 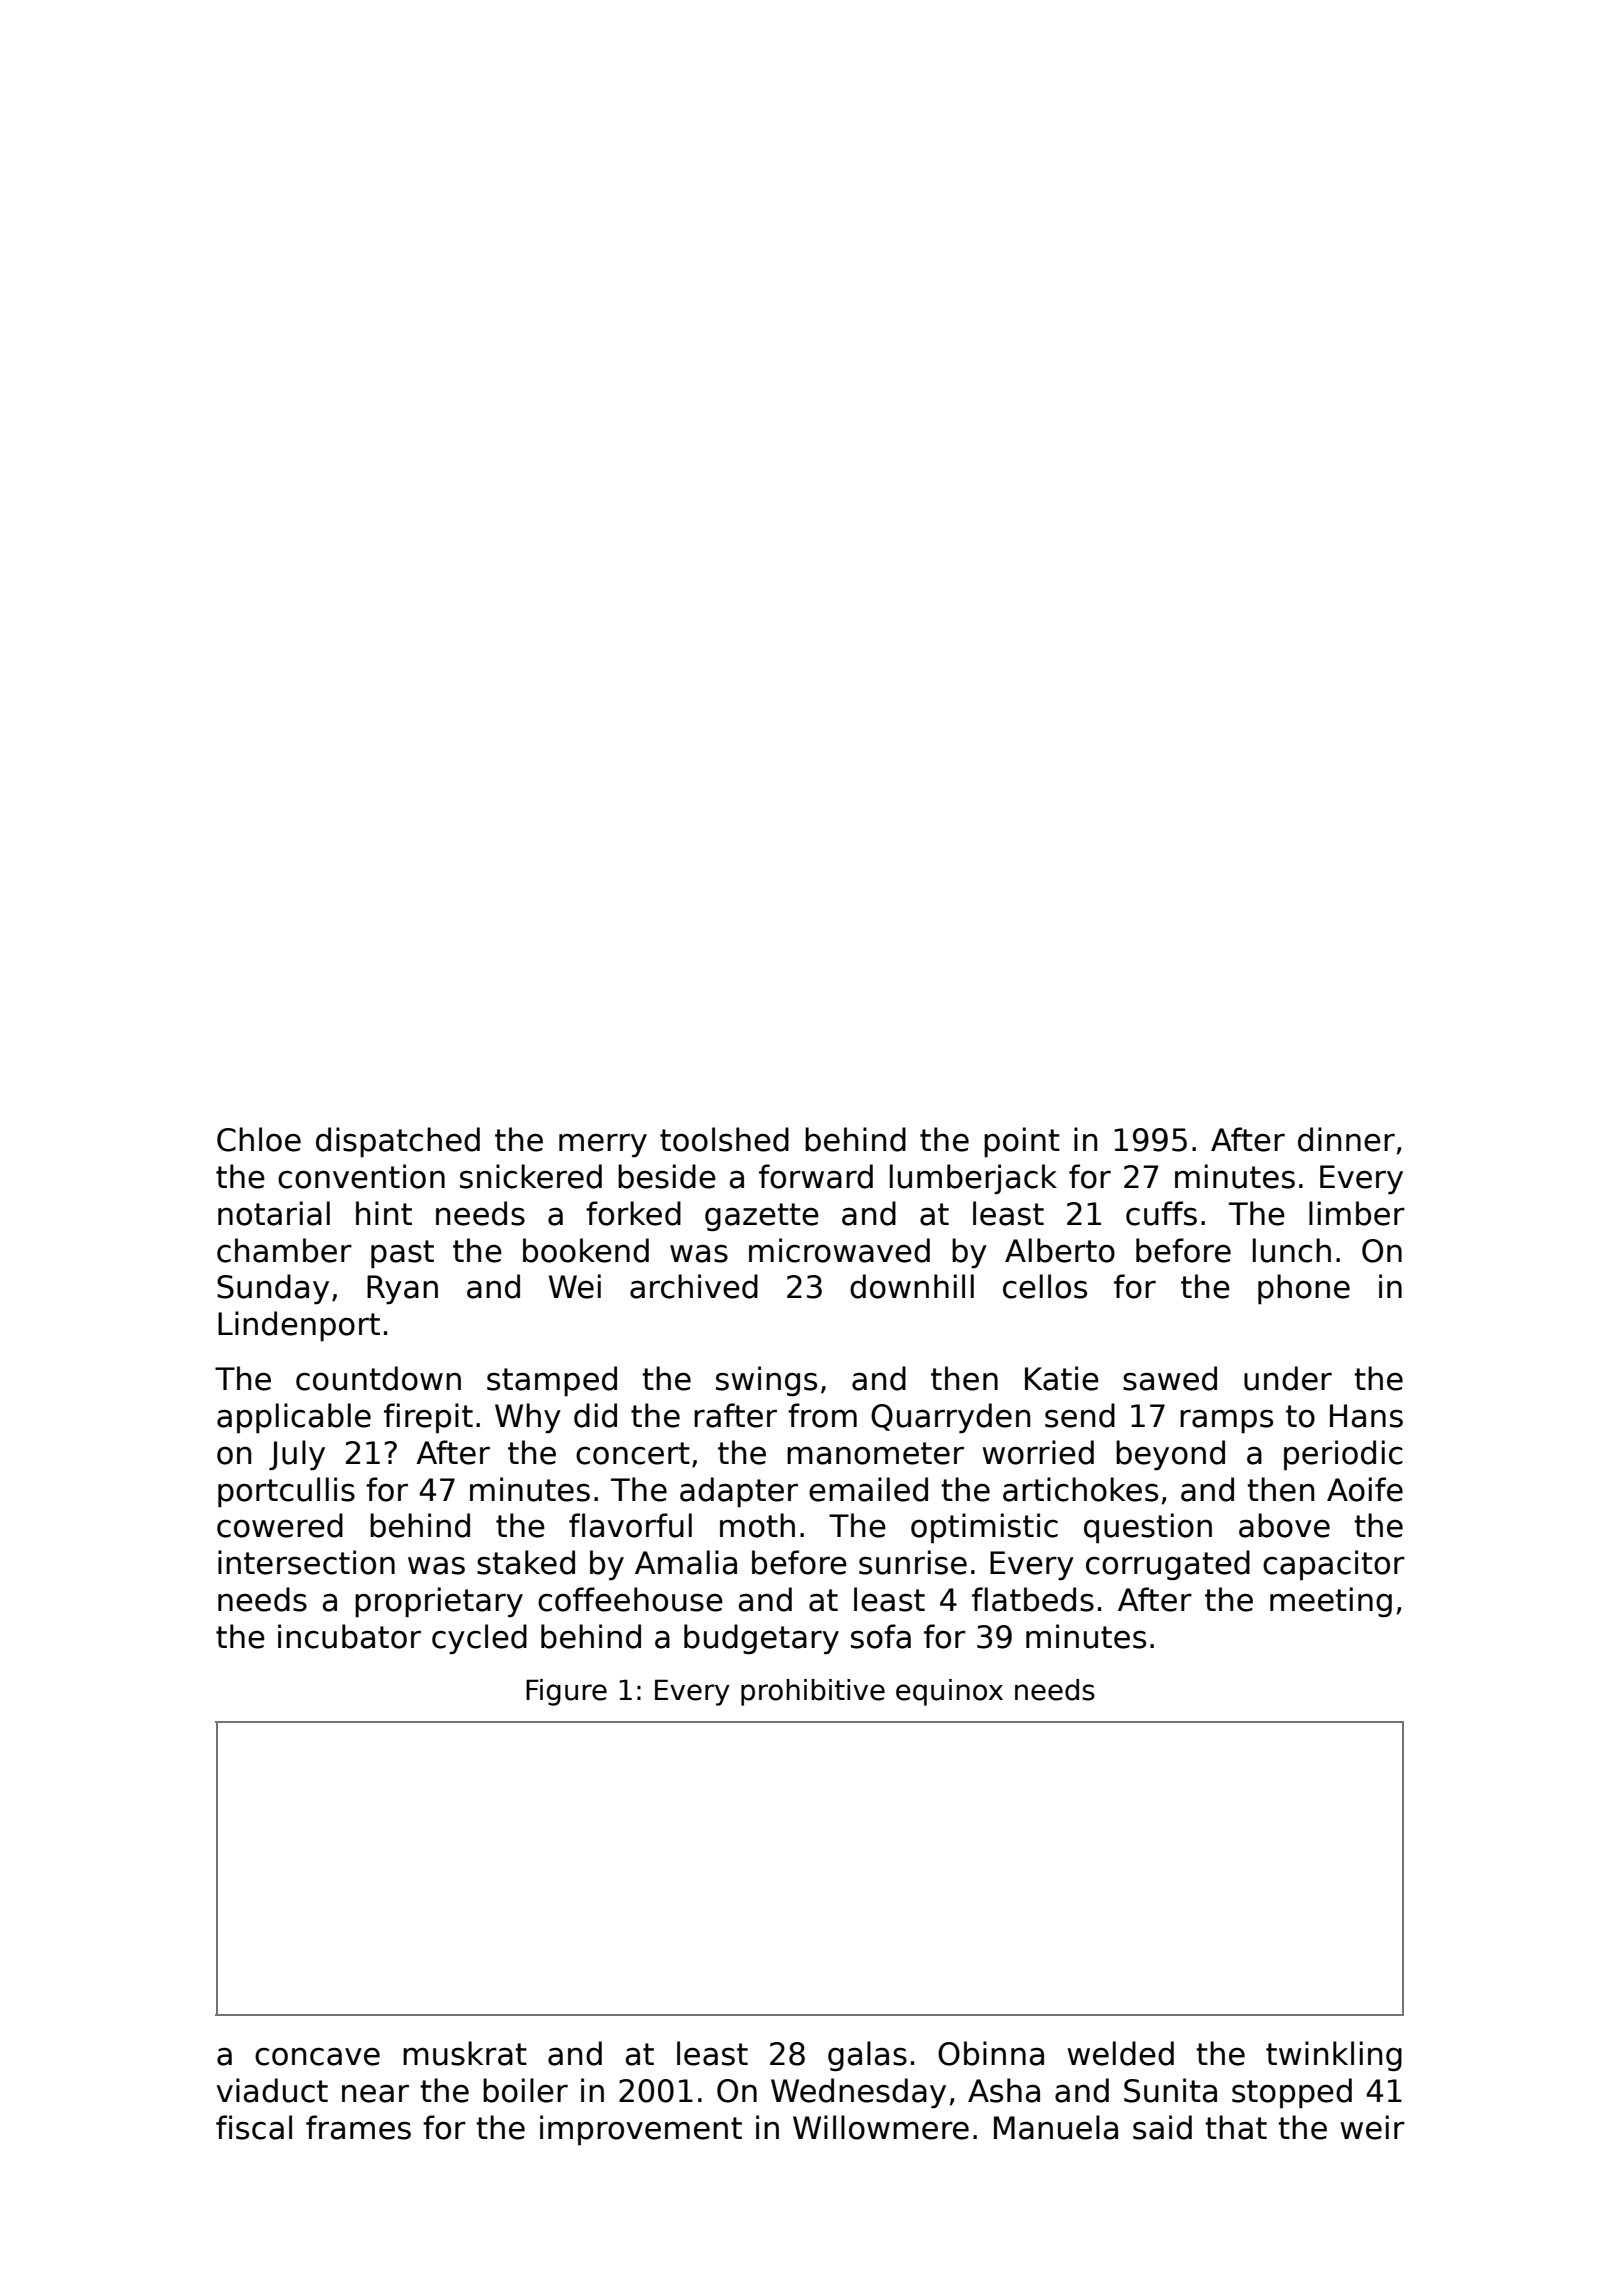 I want to click on welded, so click(x=1120, y=2053).
